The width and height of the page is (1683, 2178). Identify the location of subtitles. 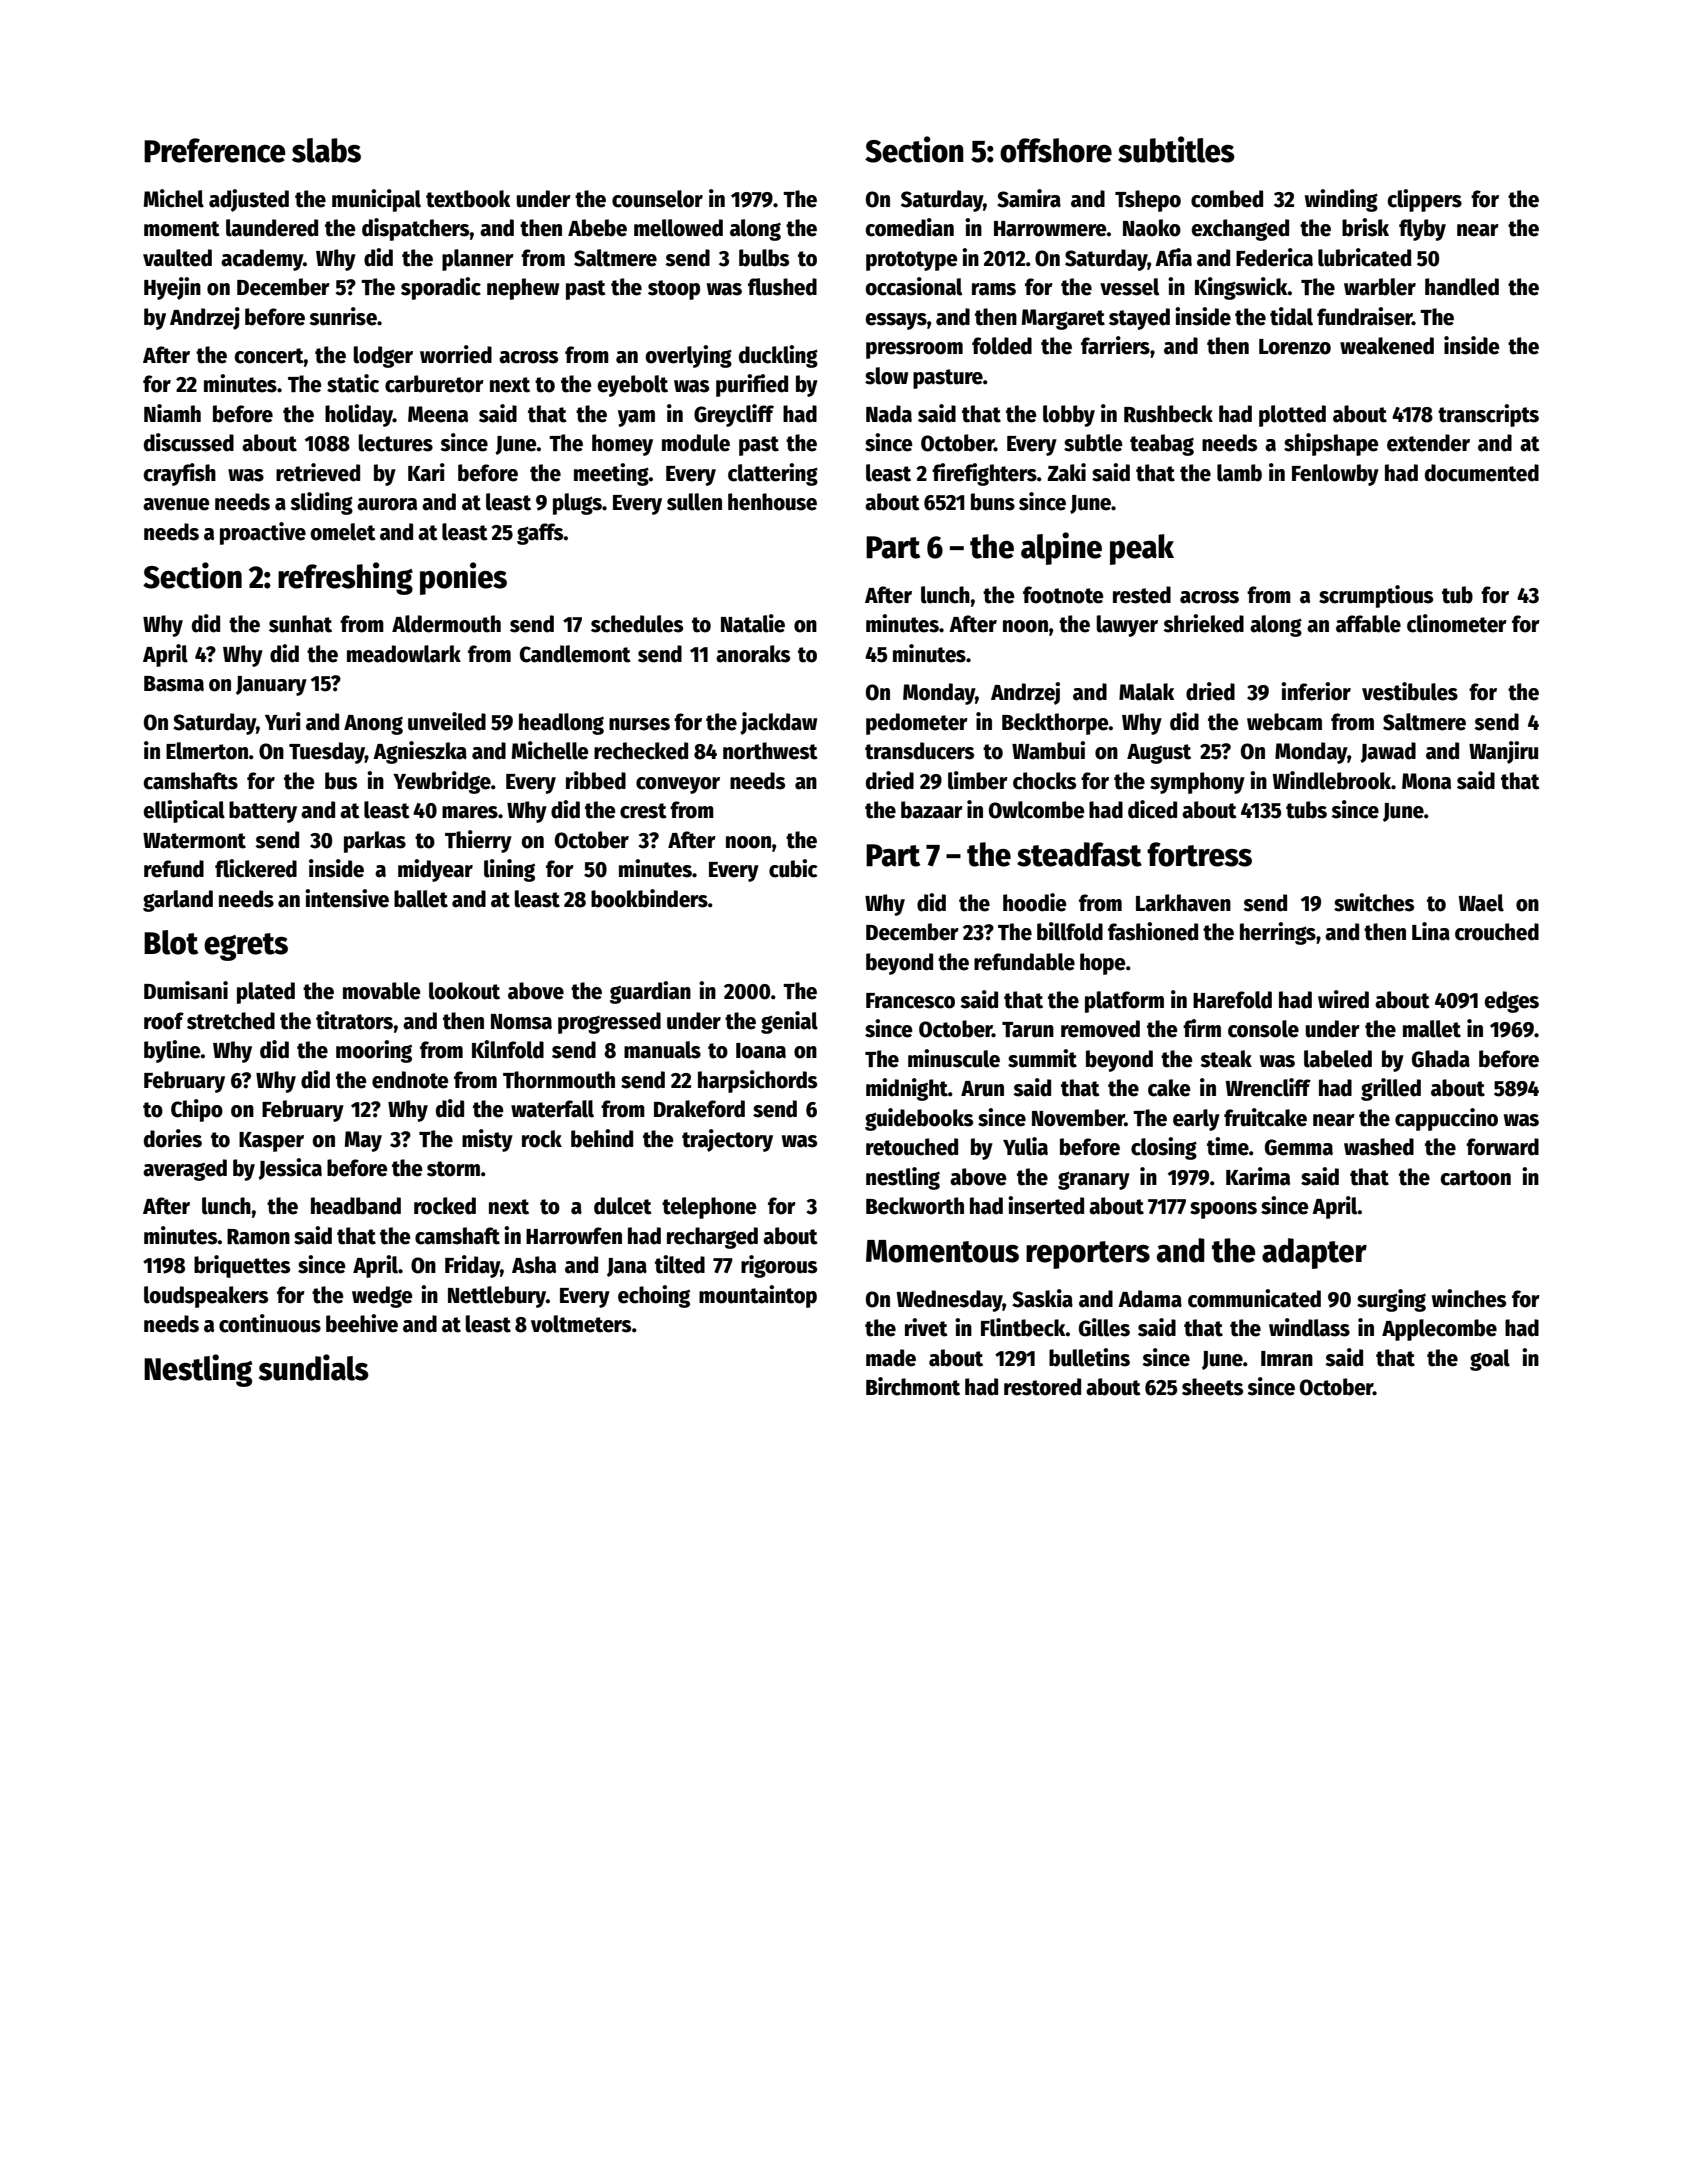
(1176, 149).
